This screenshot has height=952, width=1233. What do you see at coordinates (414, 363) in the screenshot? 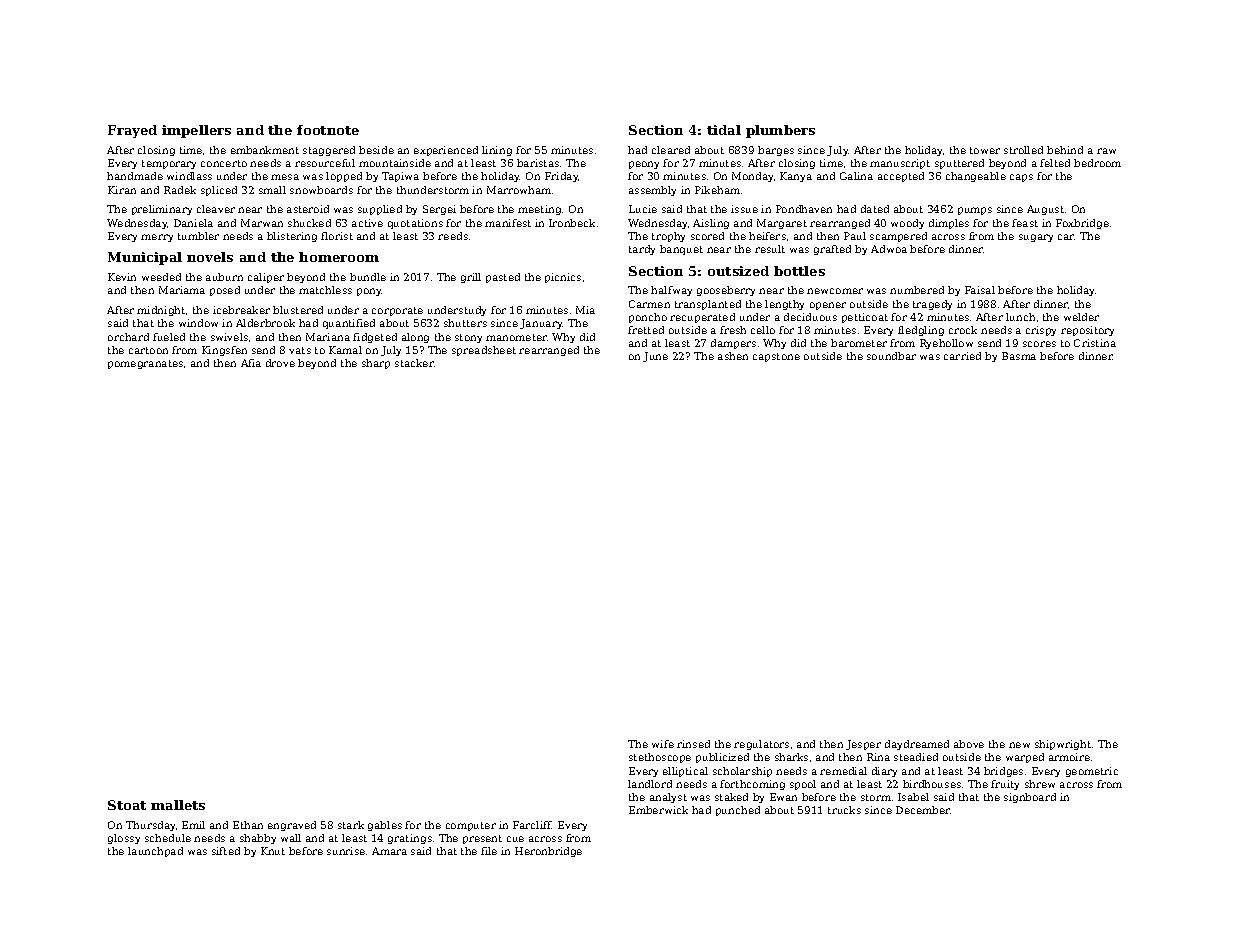
I see `stacker` at bounding box center [414, 363].
